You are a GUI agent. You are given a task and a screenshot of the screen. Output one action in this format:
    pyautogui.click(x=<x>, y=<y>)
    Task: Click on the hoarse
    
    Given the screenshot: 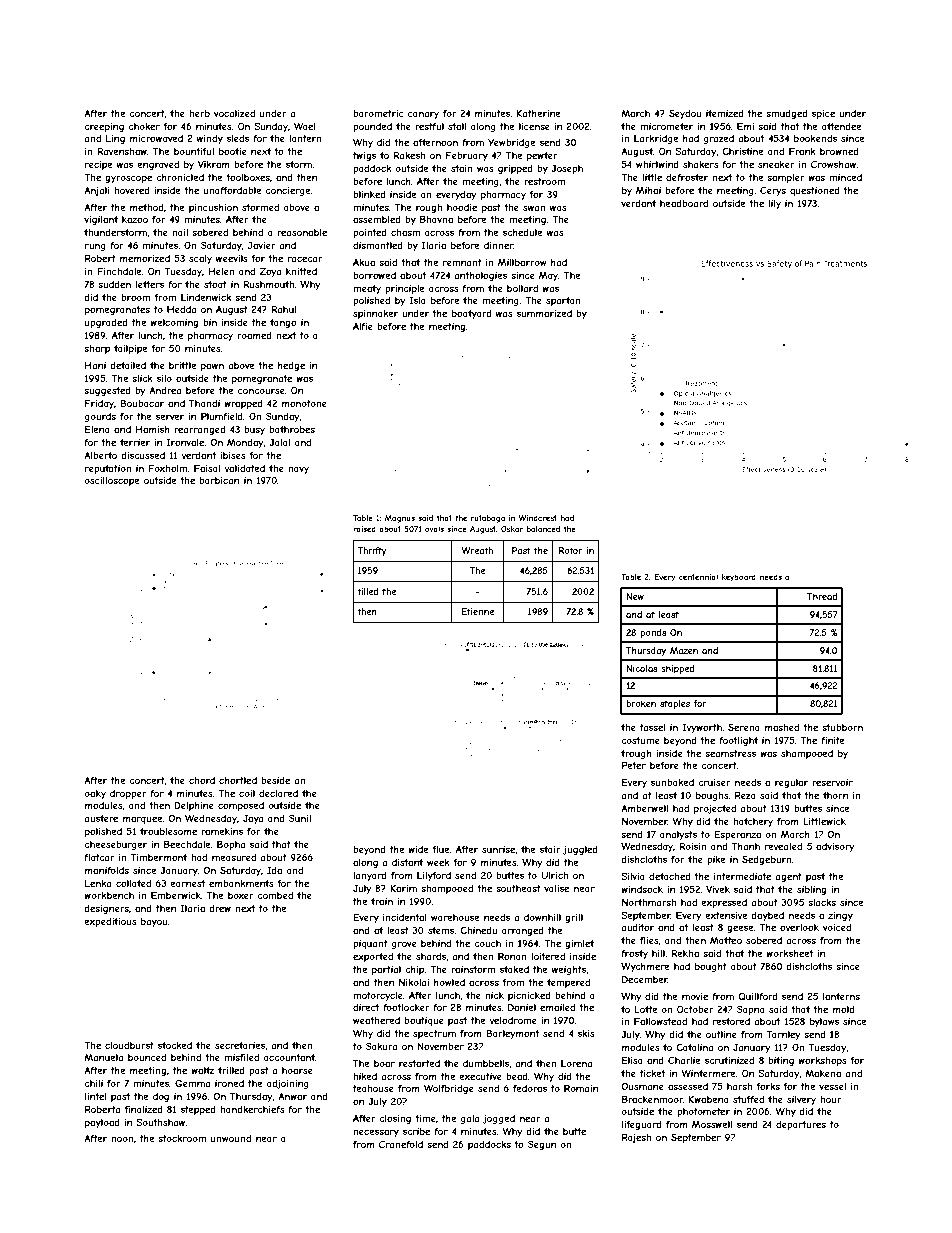 What is the action you would take?
    pyautogui.click(x=297, y=1070)
